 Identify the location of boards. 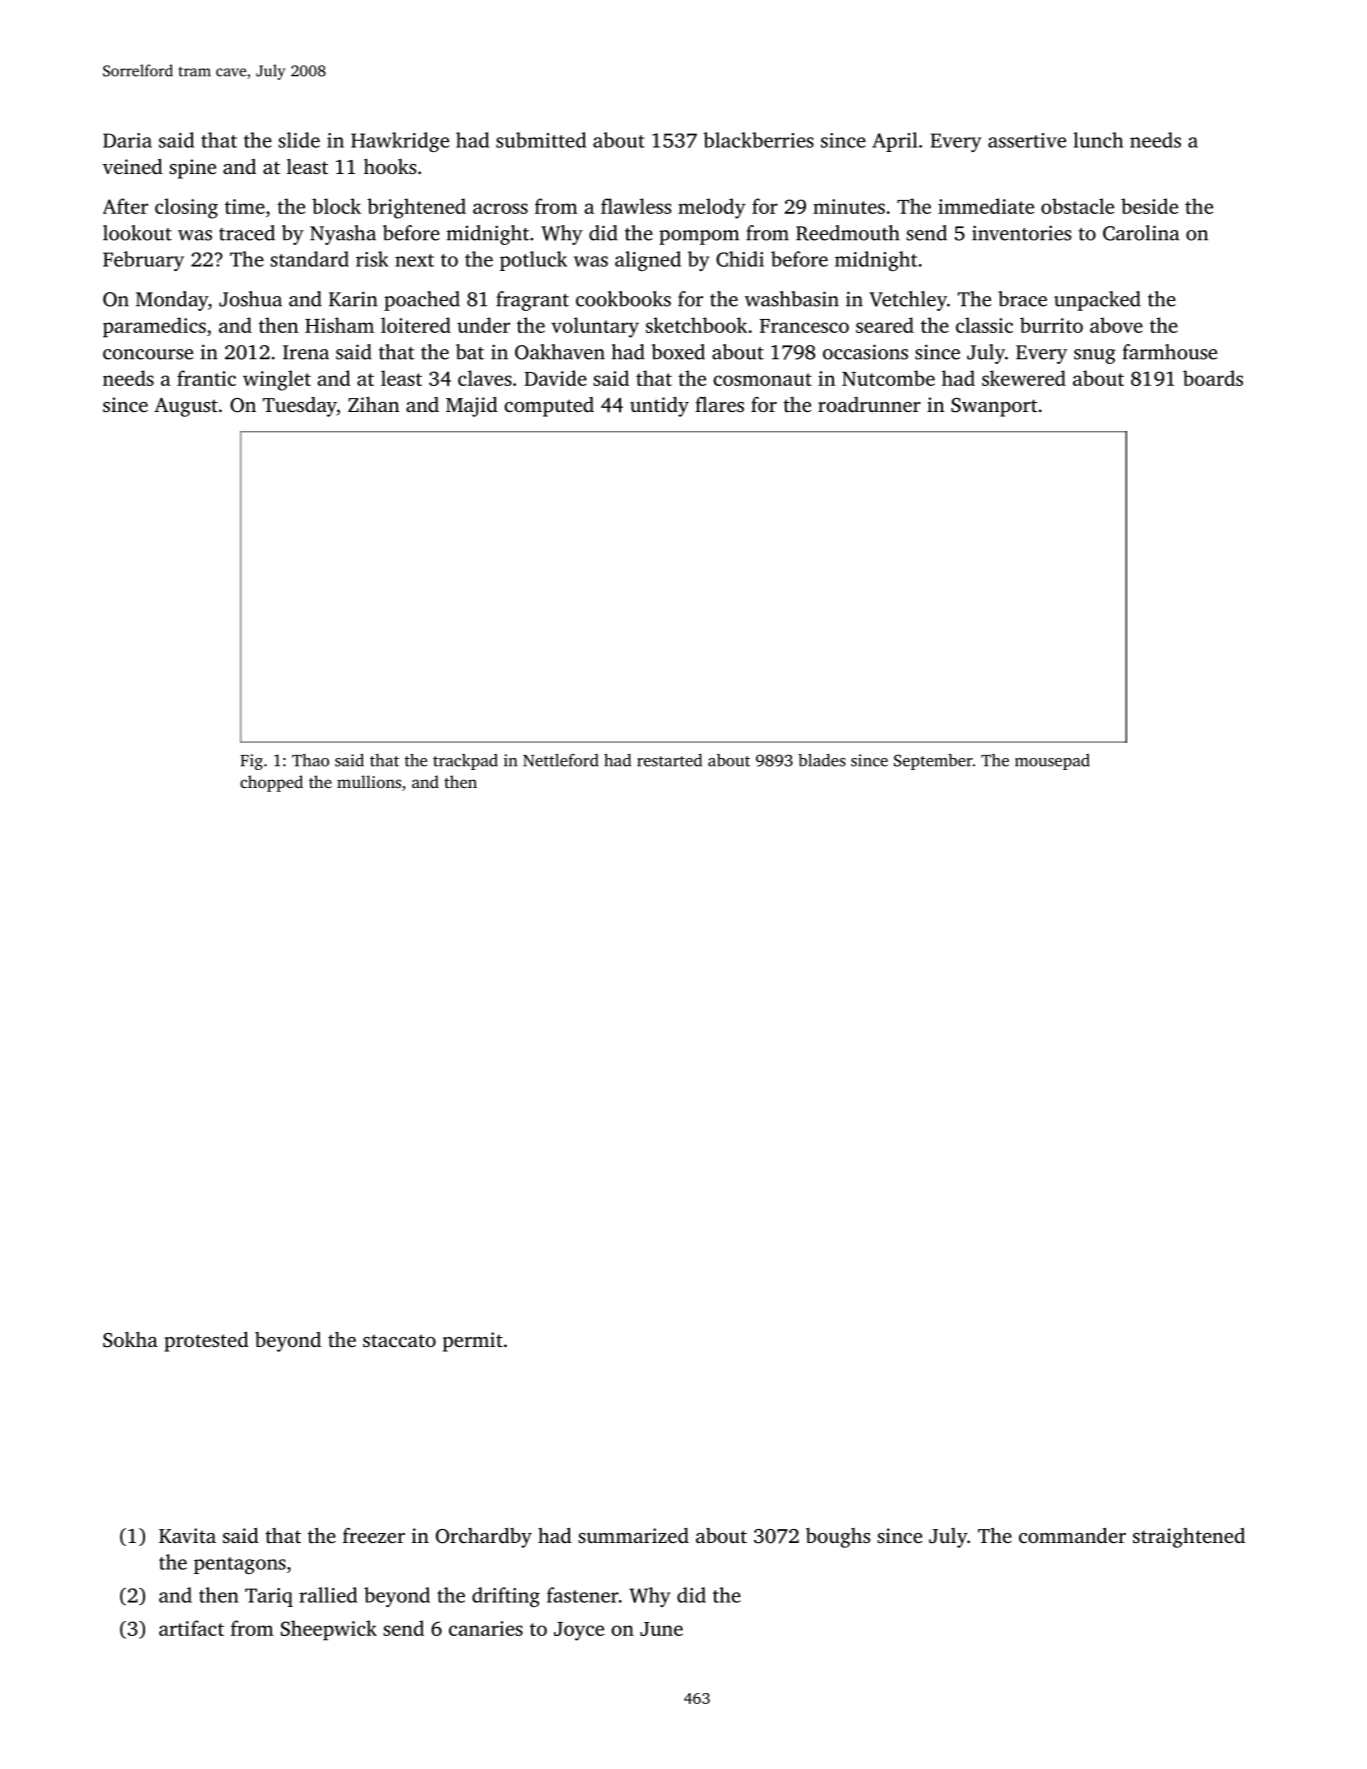
(1213, 378).
